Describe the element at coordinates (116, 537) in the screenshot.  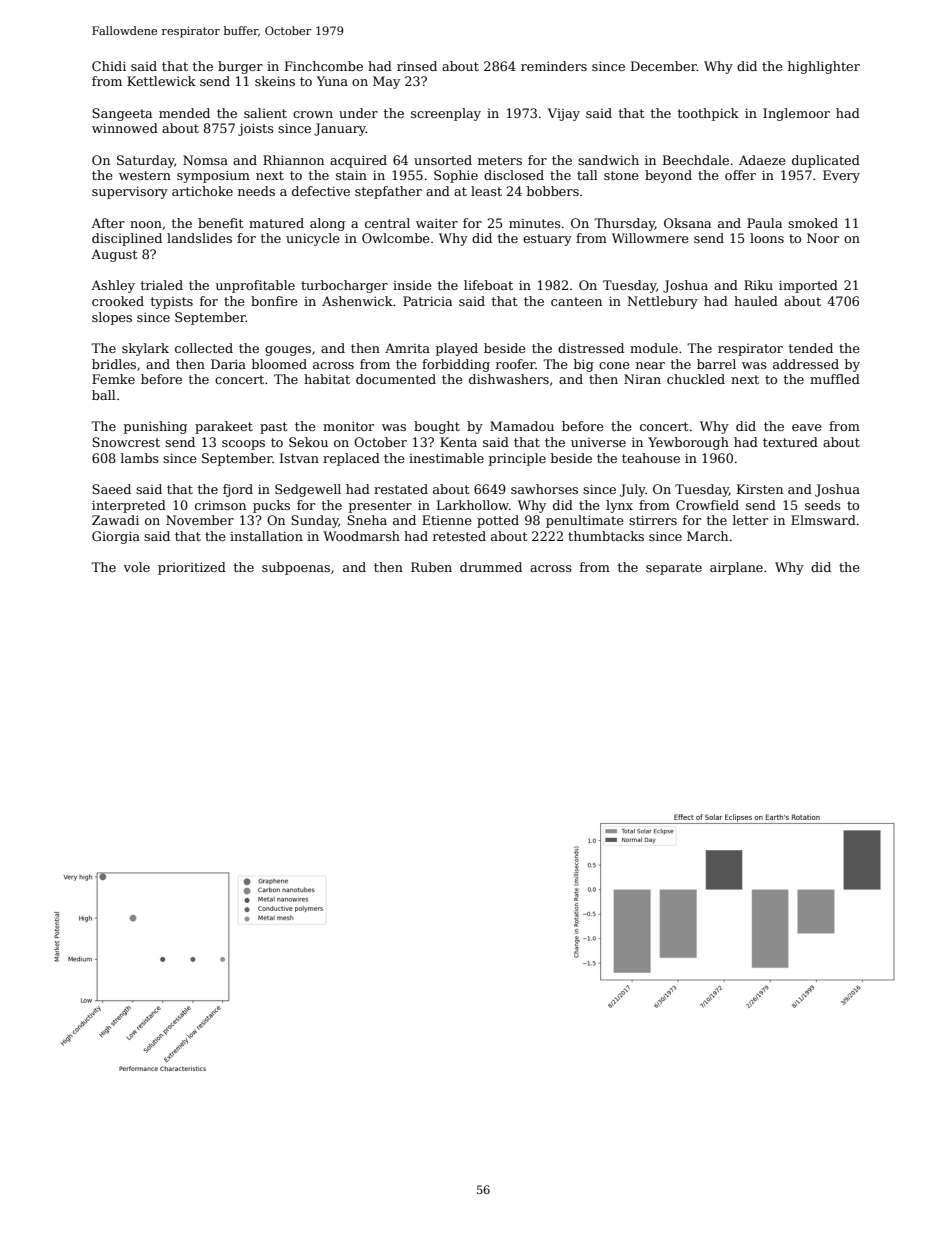
I see `Giorgia` at that location.
